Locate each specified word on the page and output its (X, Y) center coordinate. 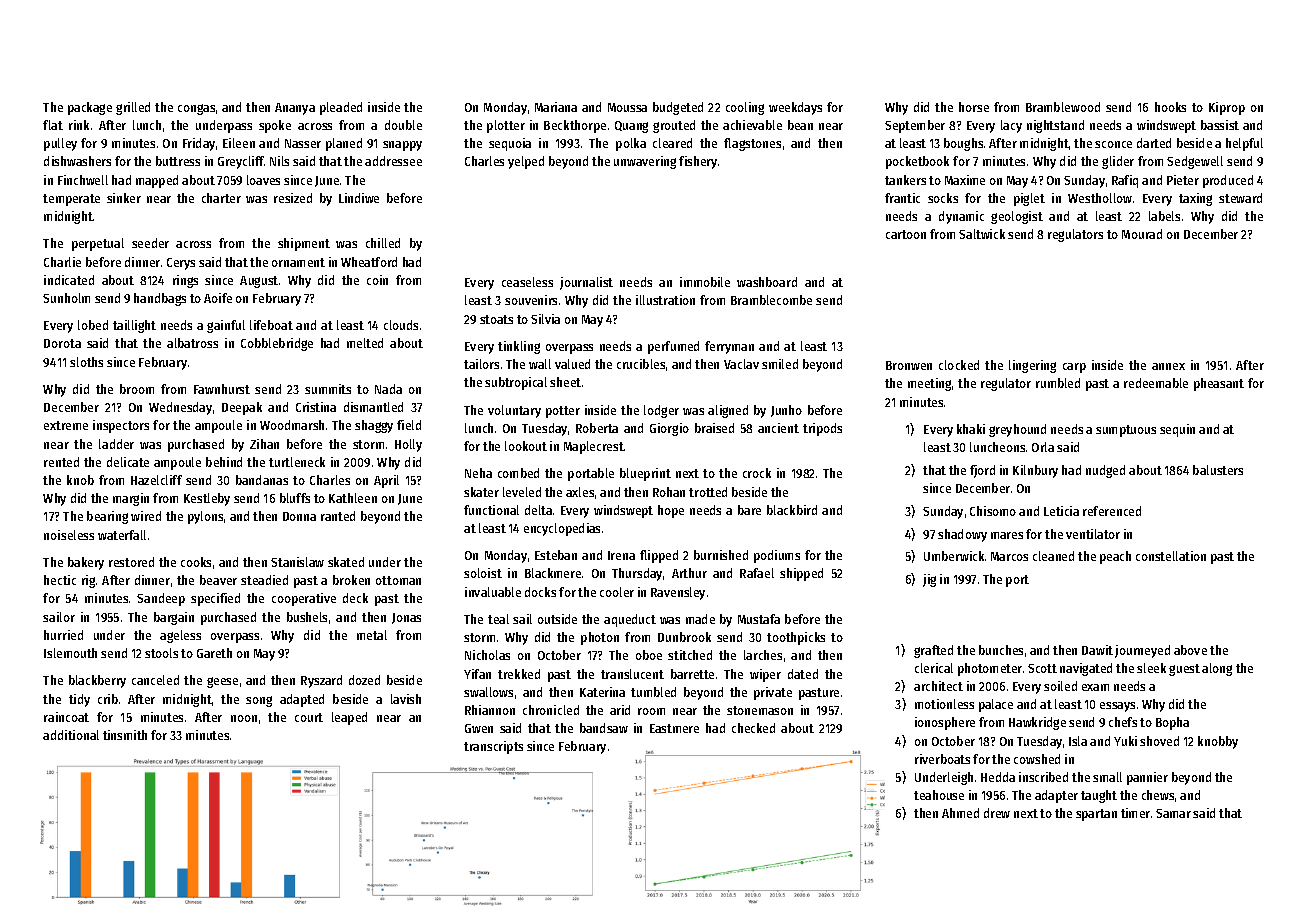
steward (1240, 198)
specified (215, 599)
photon (600, 638)
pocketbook (917, 162)
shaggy (374, 426)
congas (196, 109)
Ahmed (960, 813)
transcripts (493, 747)
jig (929, 580)
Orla (1043, 447)
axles (580, 492)
